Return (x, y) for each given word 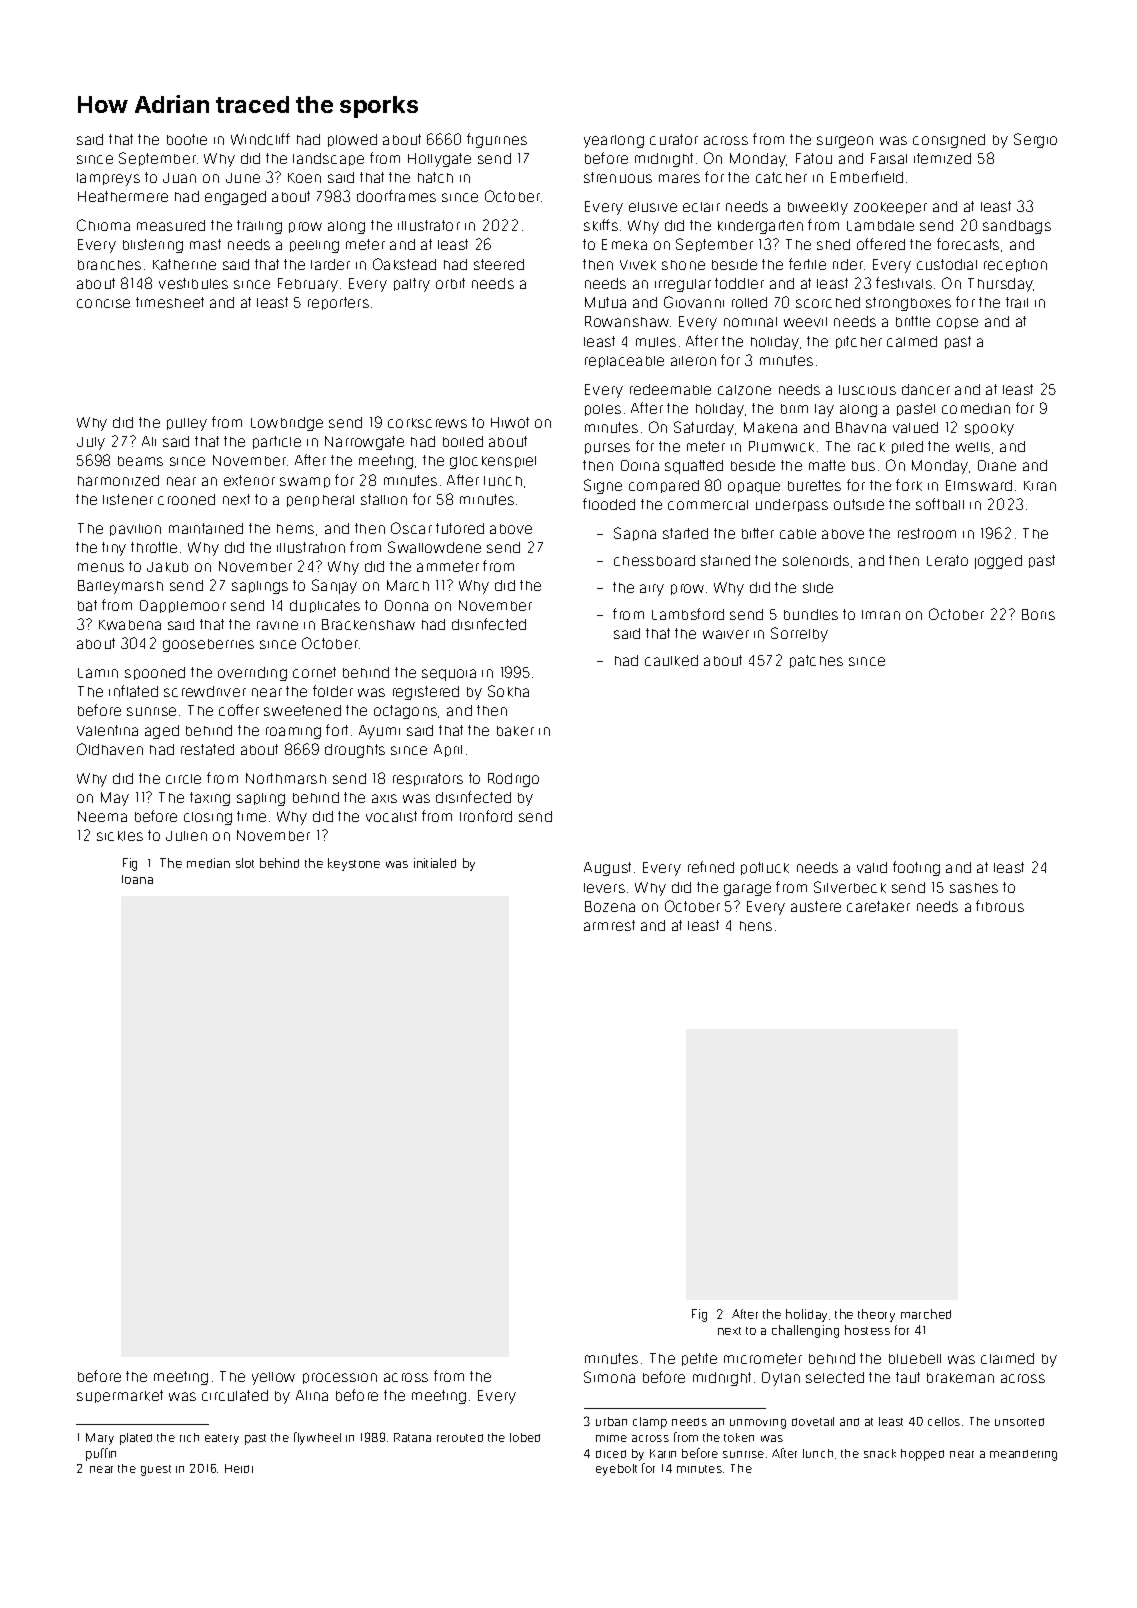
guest (156, 1470)
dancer (926, 389)
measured (171, 225)
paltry (412, 285)
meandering (1023, 1455)
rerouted (460, 1438)
